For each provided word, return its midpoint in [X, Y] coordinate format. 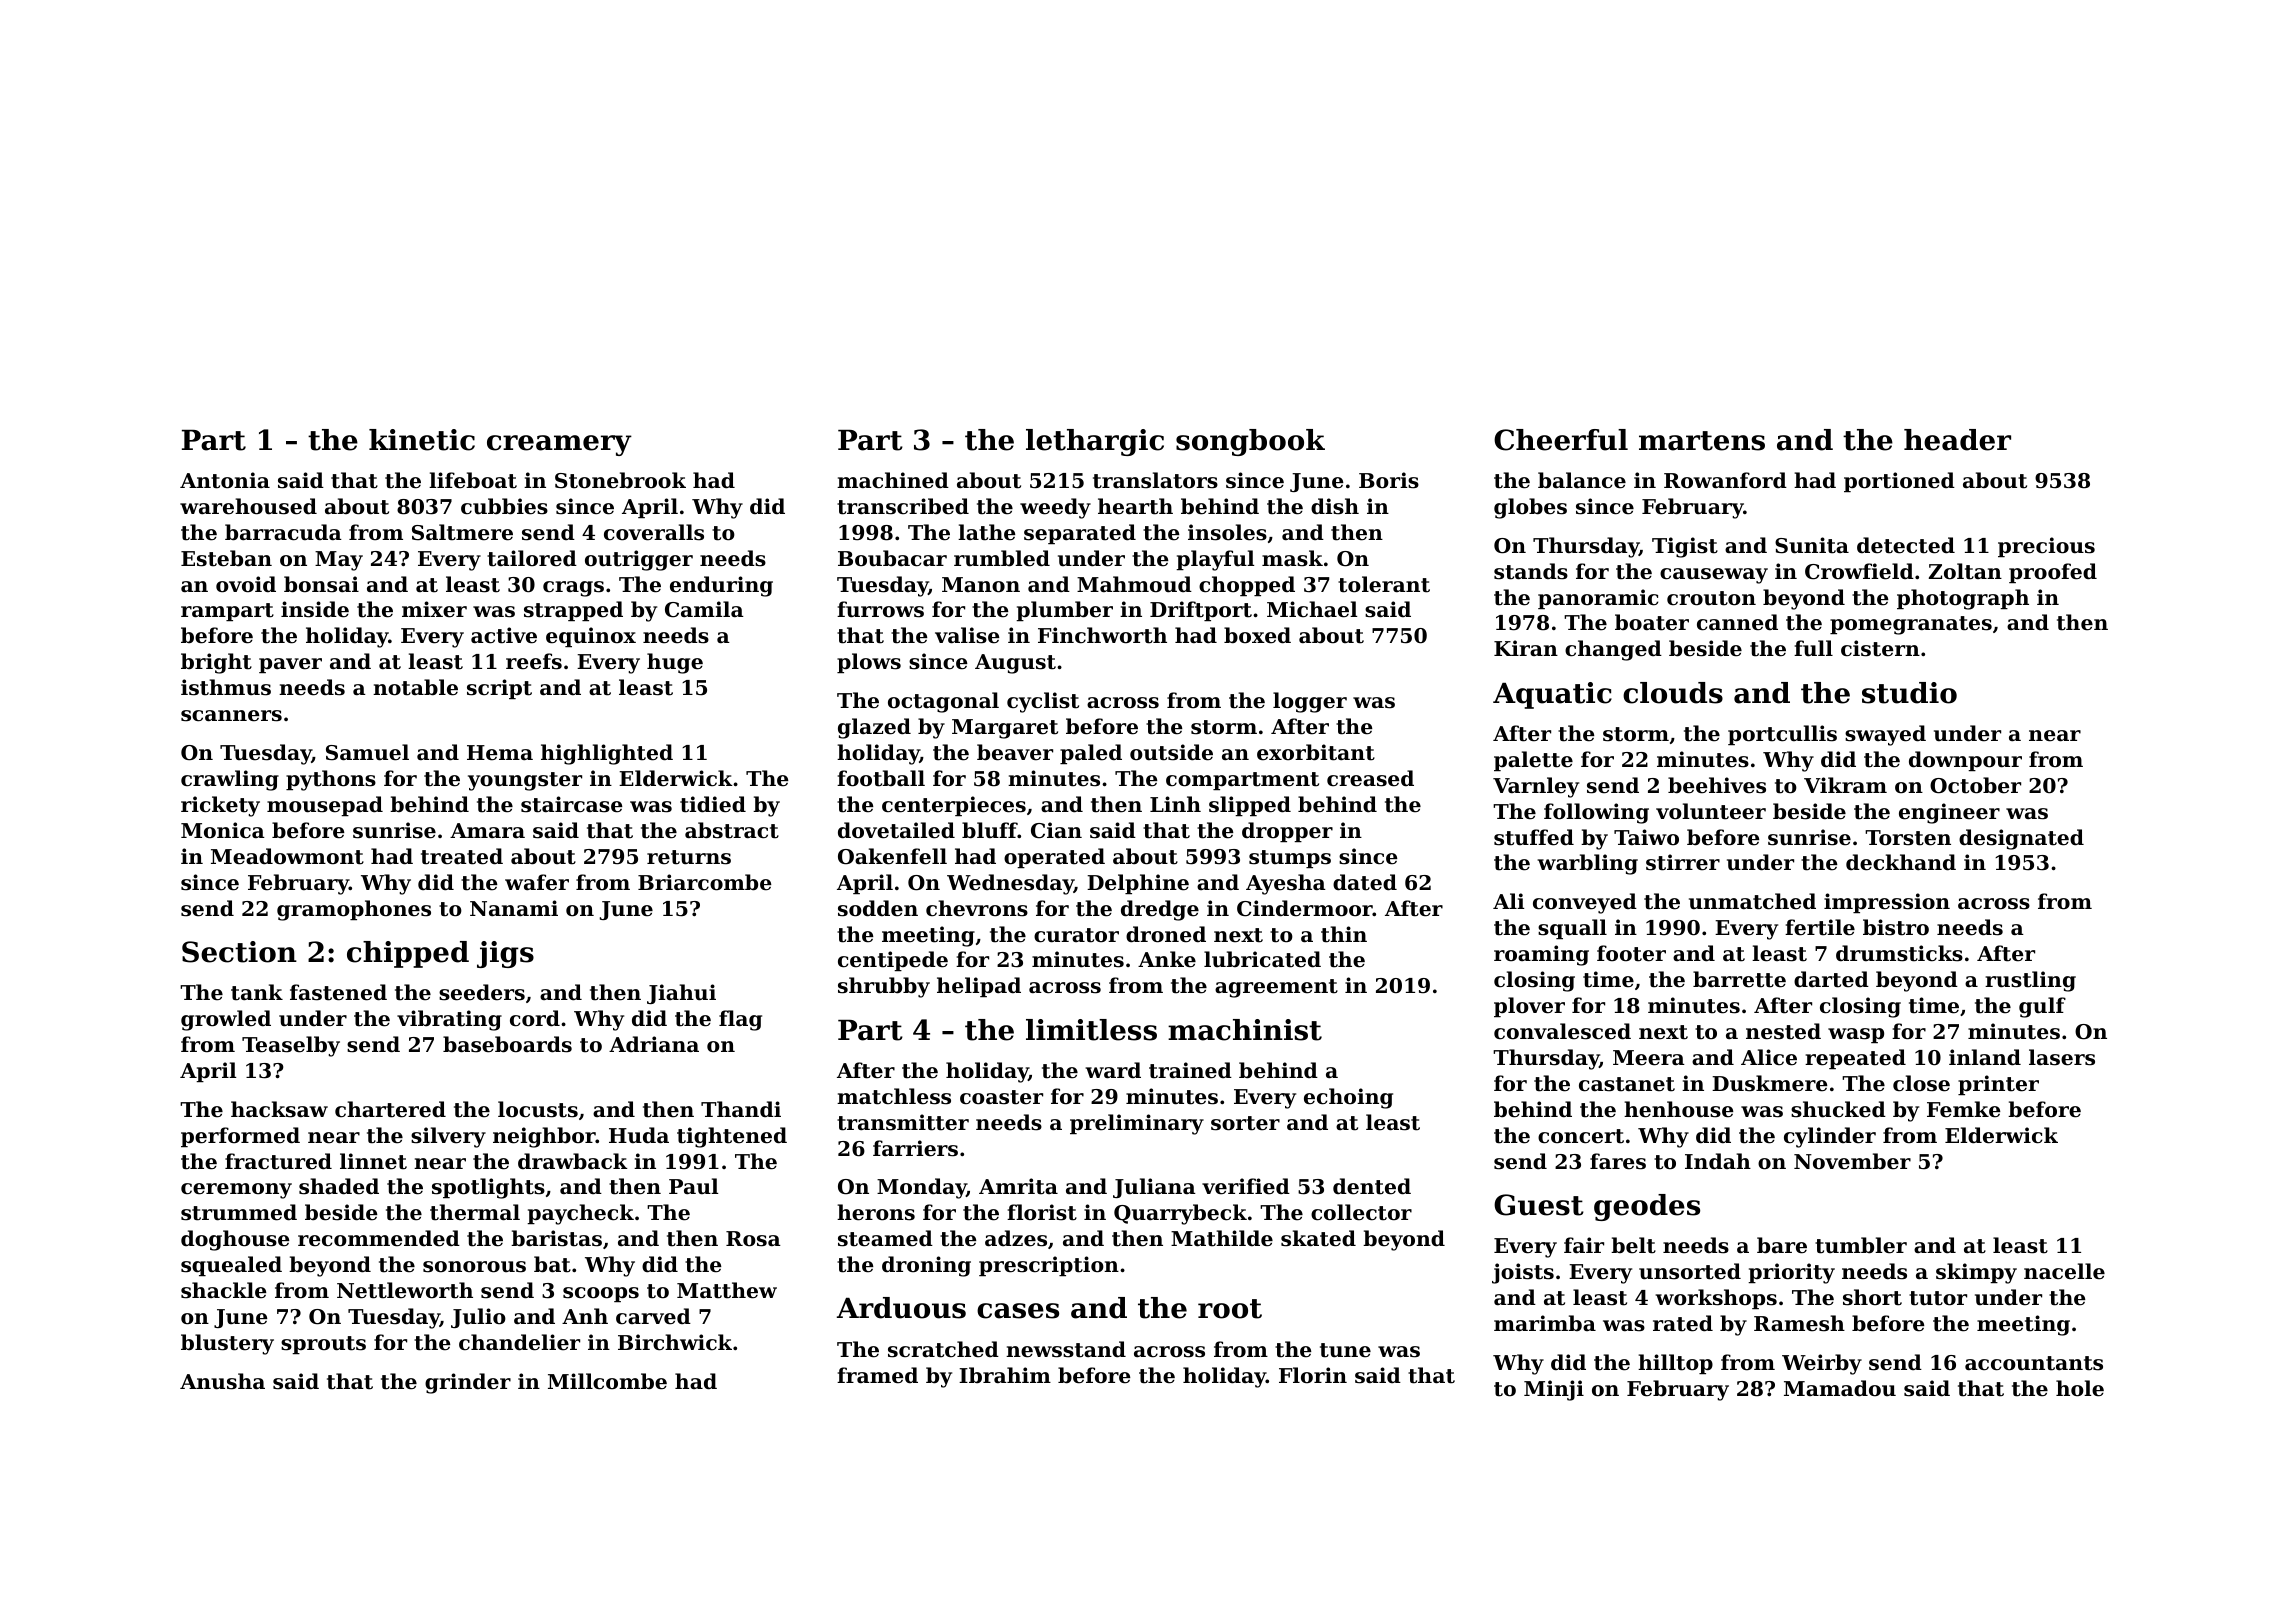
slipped [1250, 806]
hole [2080, 1388]
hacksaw [279, 1109]
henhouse [1678, 1109]
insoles [1227, 532]
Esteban [226, 558]
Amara [487, 831]
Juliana [1154, 1188]
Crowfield [1859, 571]
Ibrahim [1005, 1375]
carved [653, 1316]
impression [1887, 903]
